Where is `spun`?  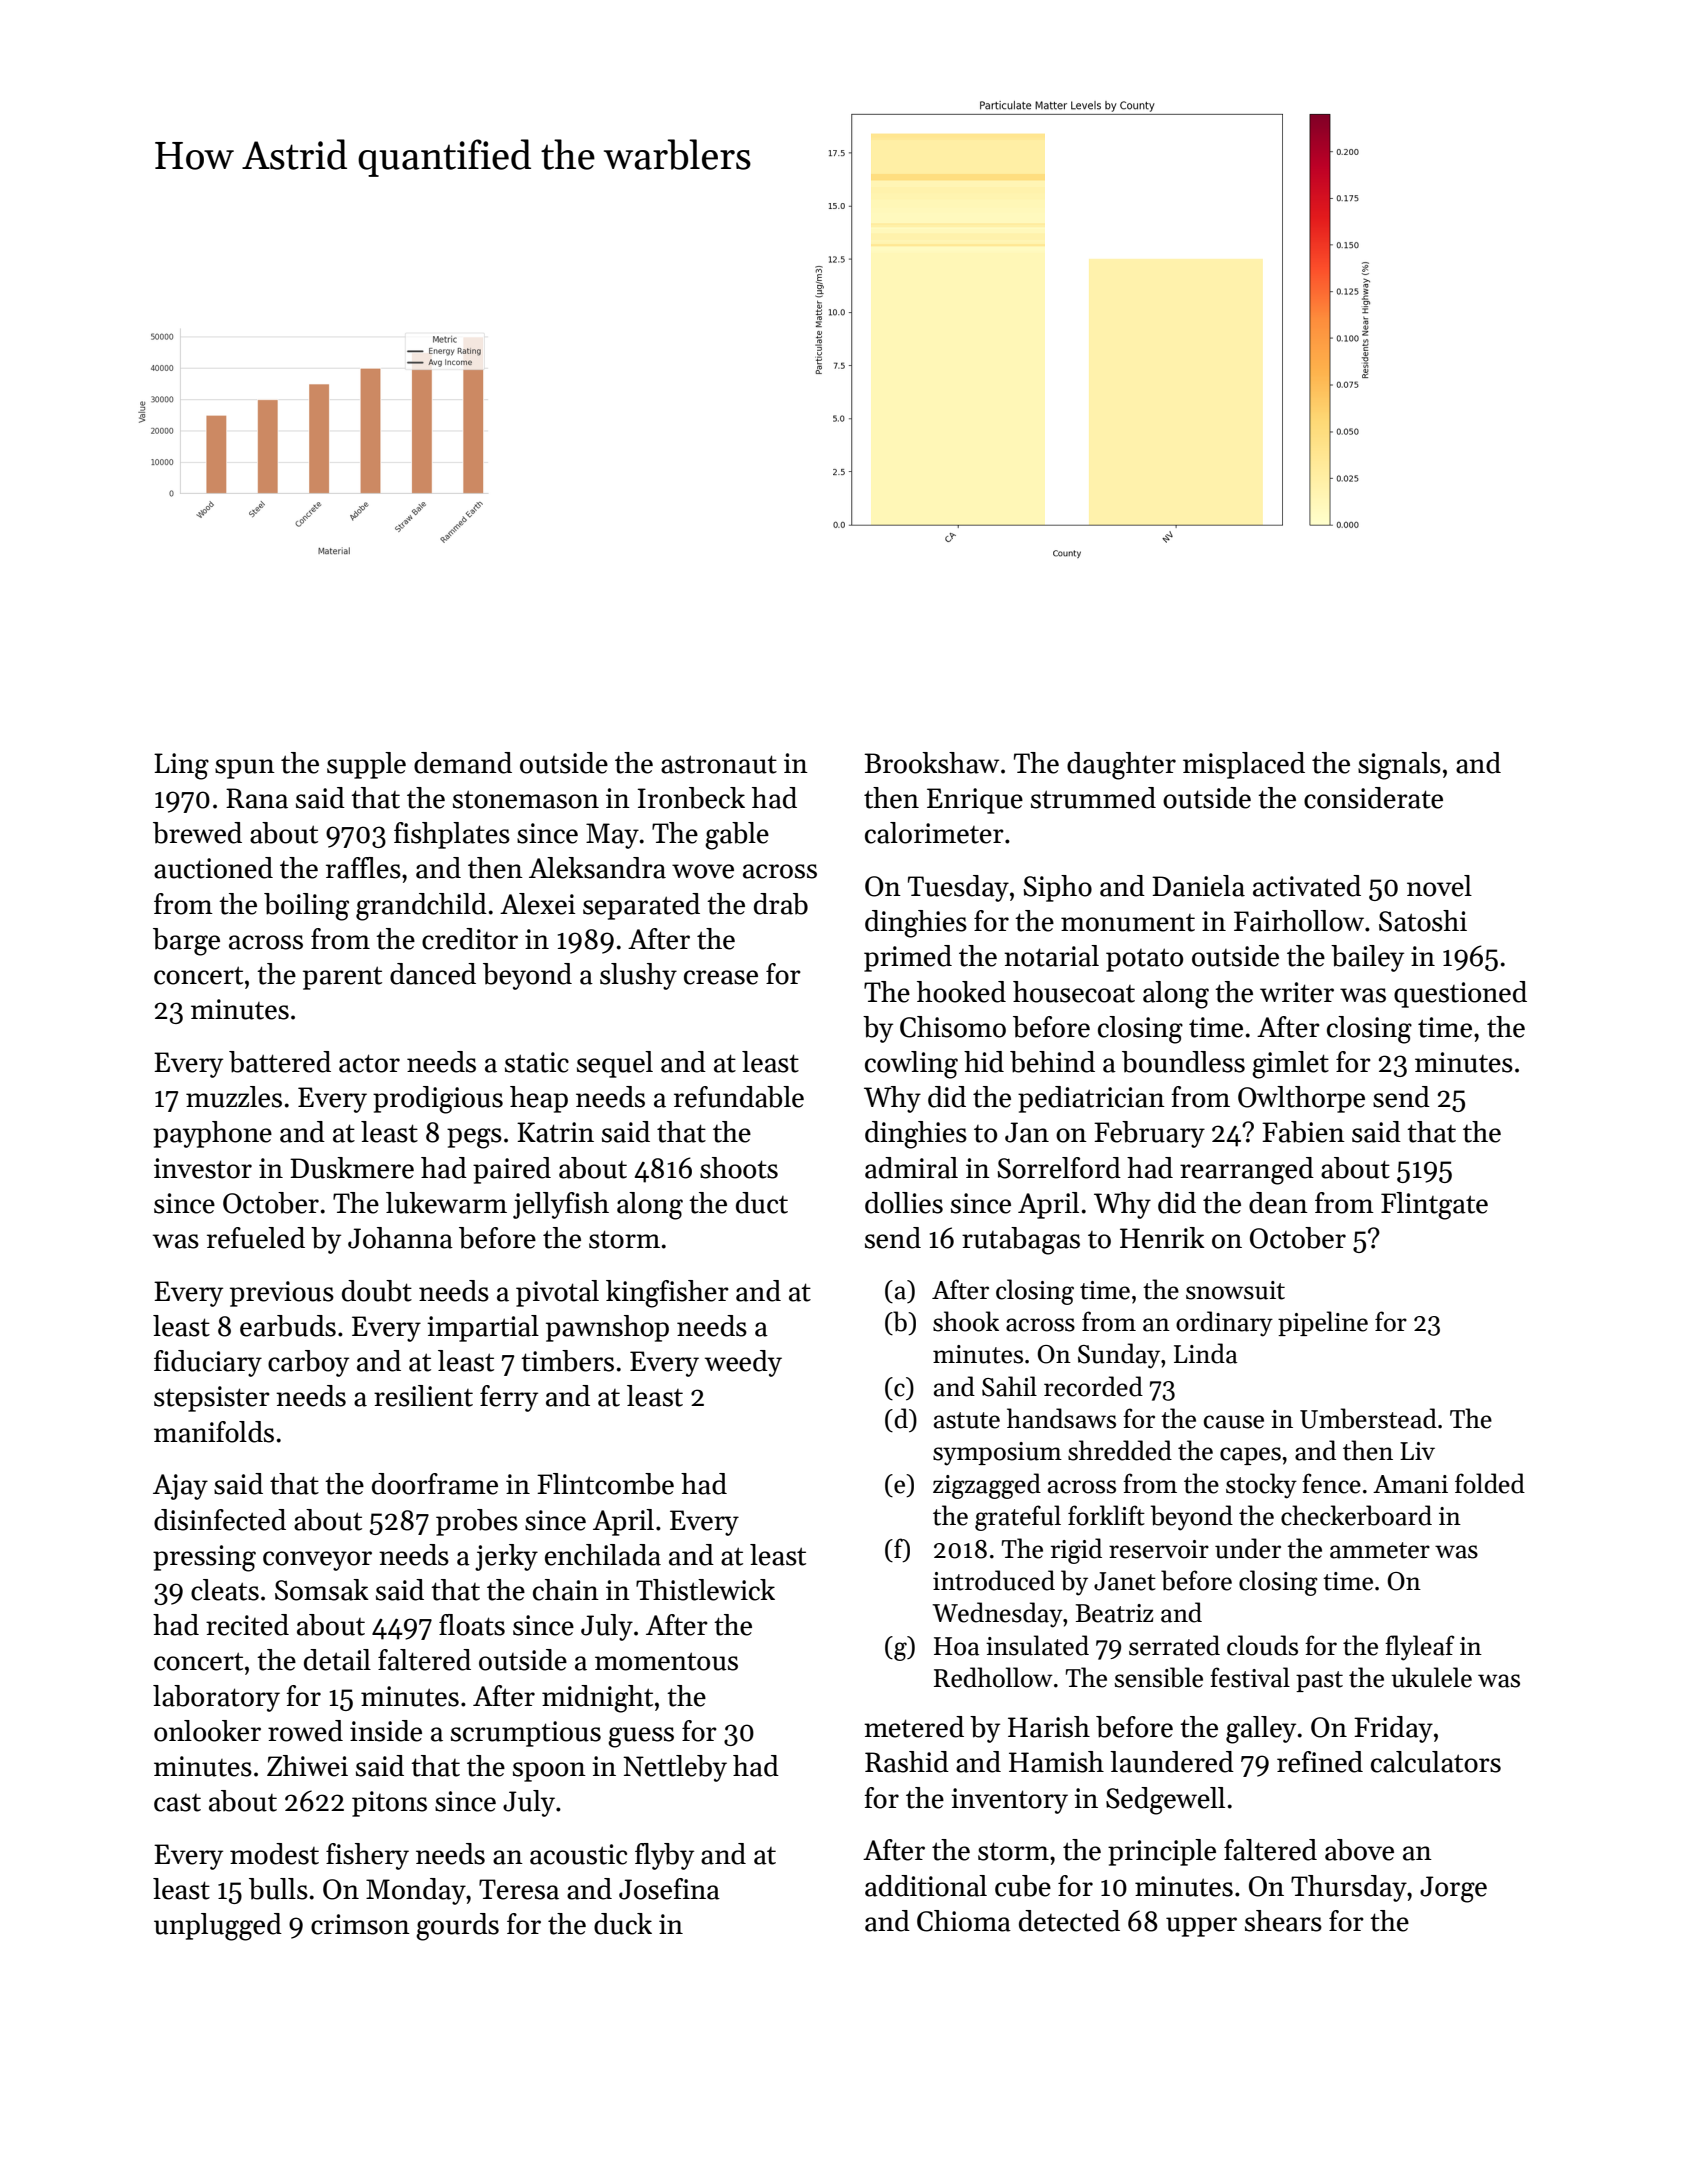
spun is located at coordinates (245, 769).
